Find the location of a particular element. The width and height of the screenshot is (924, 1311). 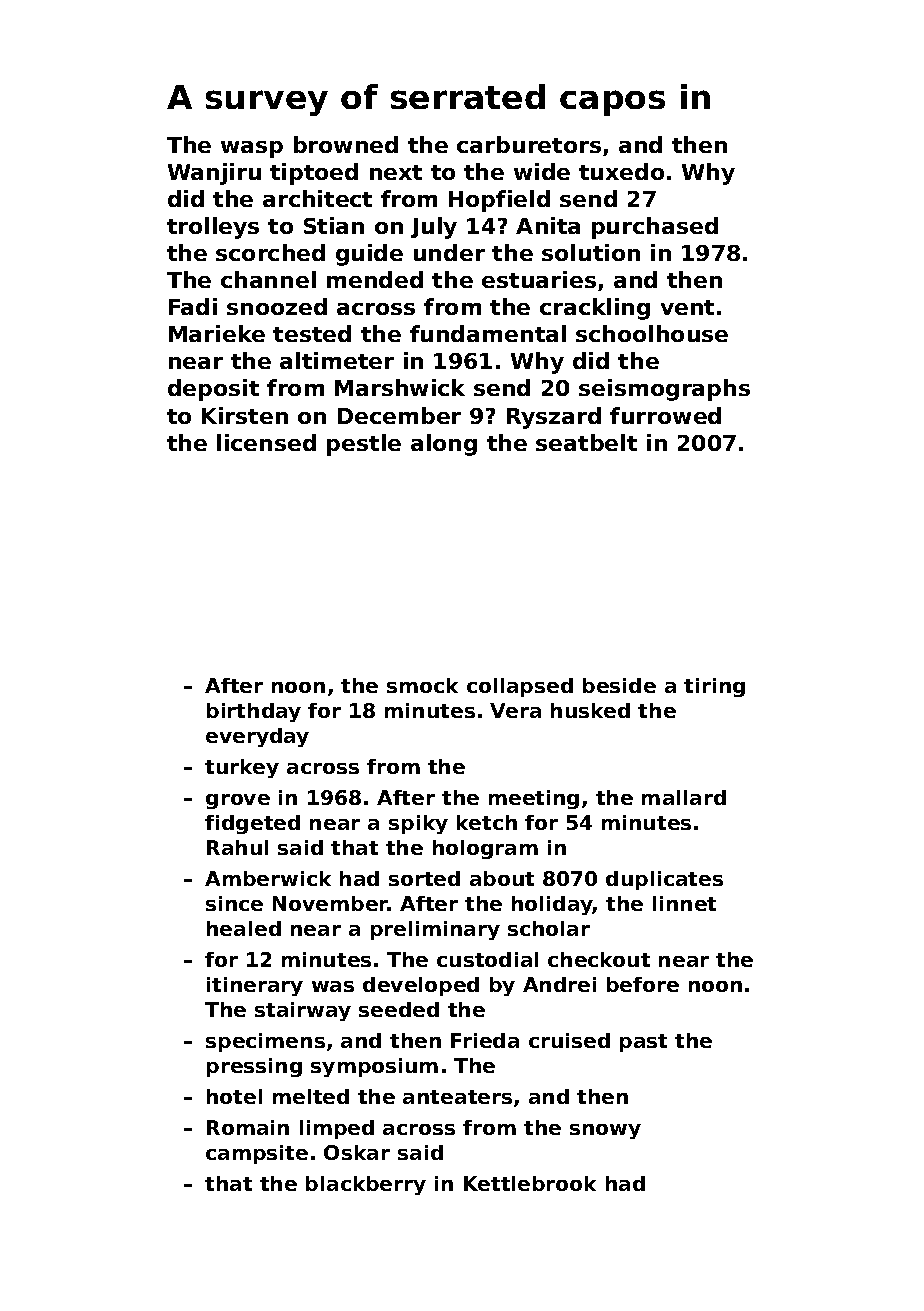

trolleys is located at coordinates (213, 228).
